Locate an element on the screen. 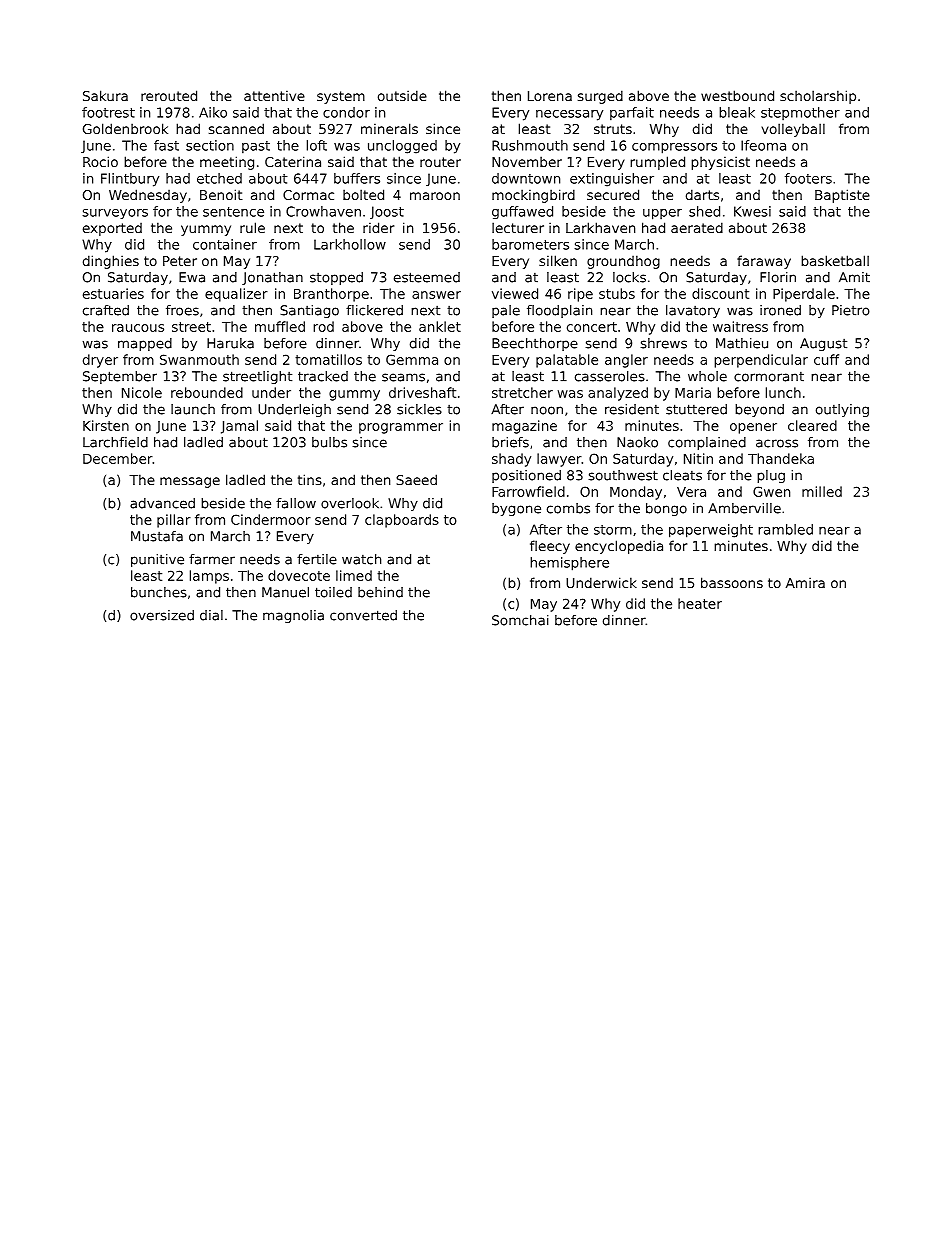 The image size is (952, 1233). Branthorpe is located at coordinates (331, 295).
